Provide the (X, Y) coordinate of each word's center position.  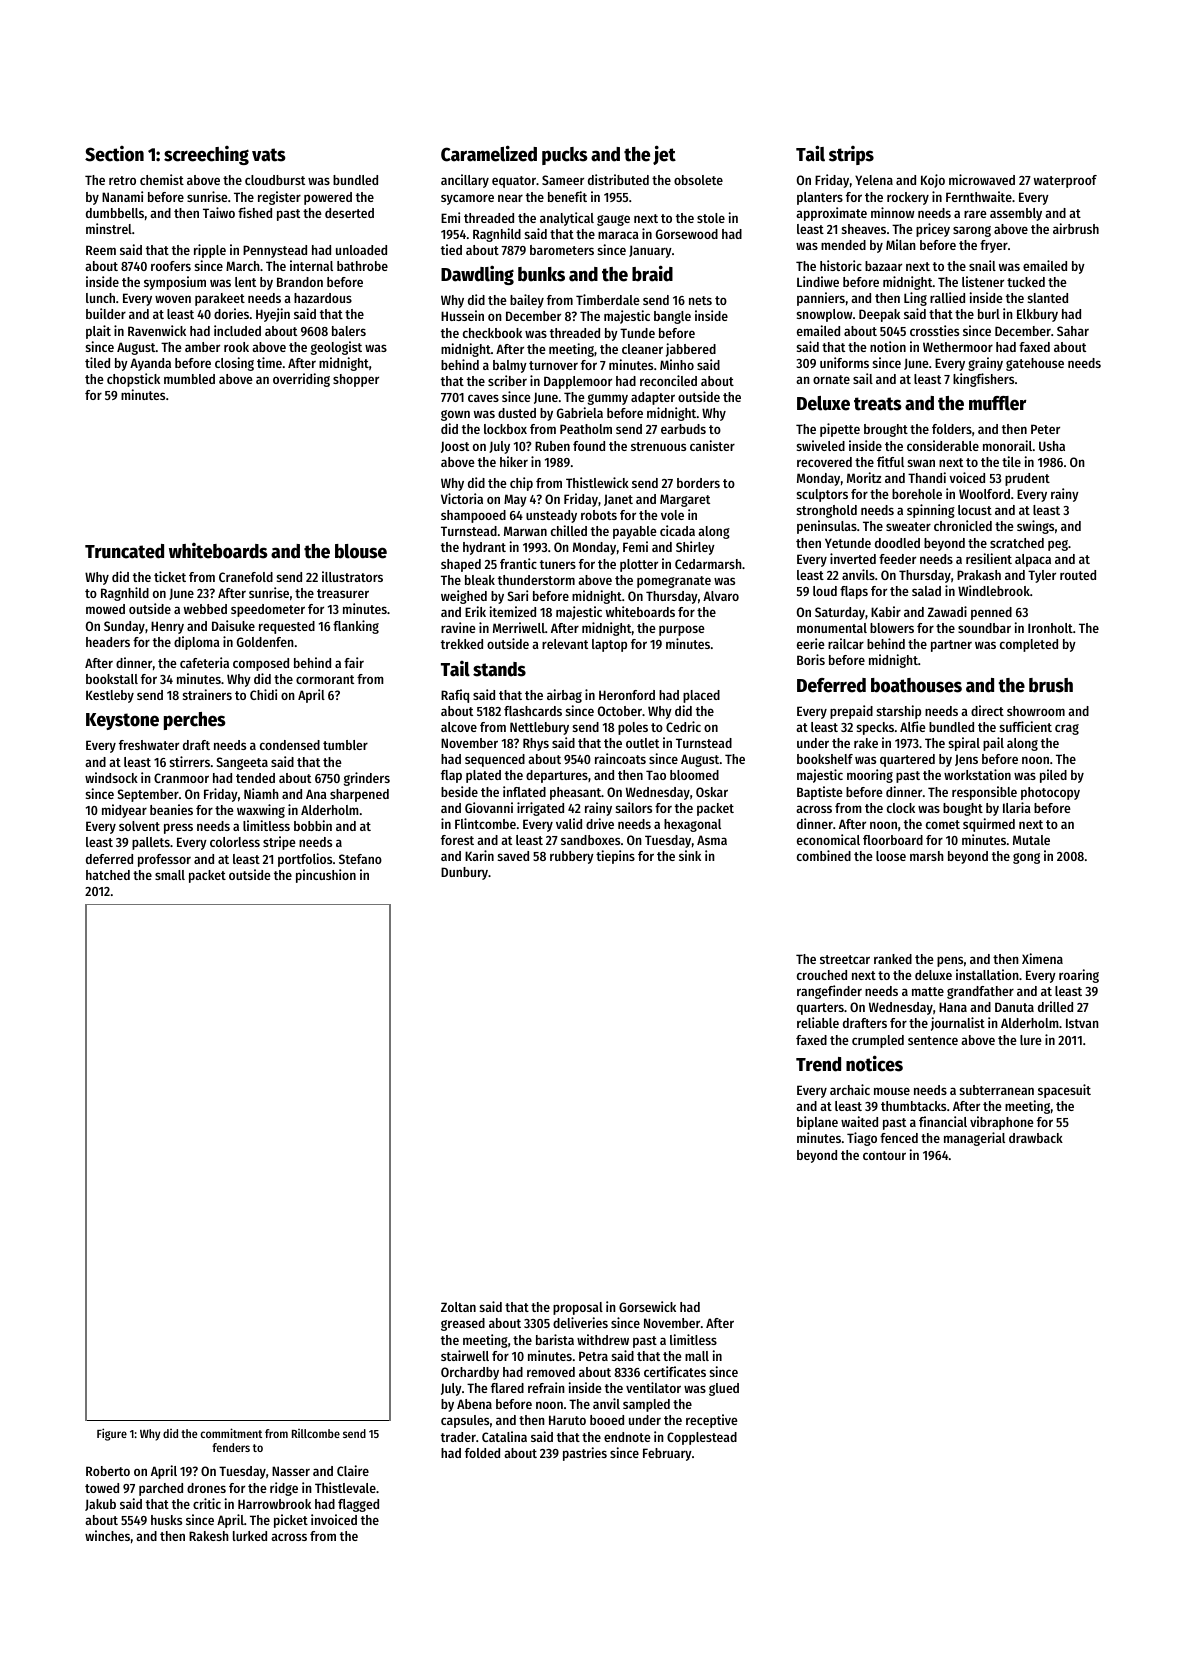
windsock (111, 777)
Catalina (504, 1436)
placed (701, 696)
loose (891, 856)
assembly (1016, 214)
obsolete (698, 180)
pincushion (326, 876)
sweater (908, 526)
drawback (1036, 1138)
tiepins (615, 857)
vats (268, 155)
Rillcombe (316, 1433)
